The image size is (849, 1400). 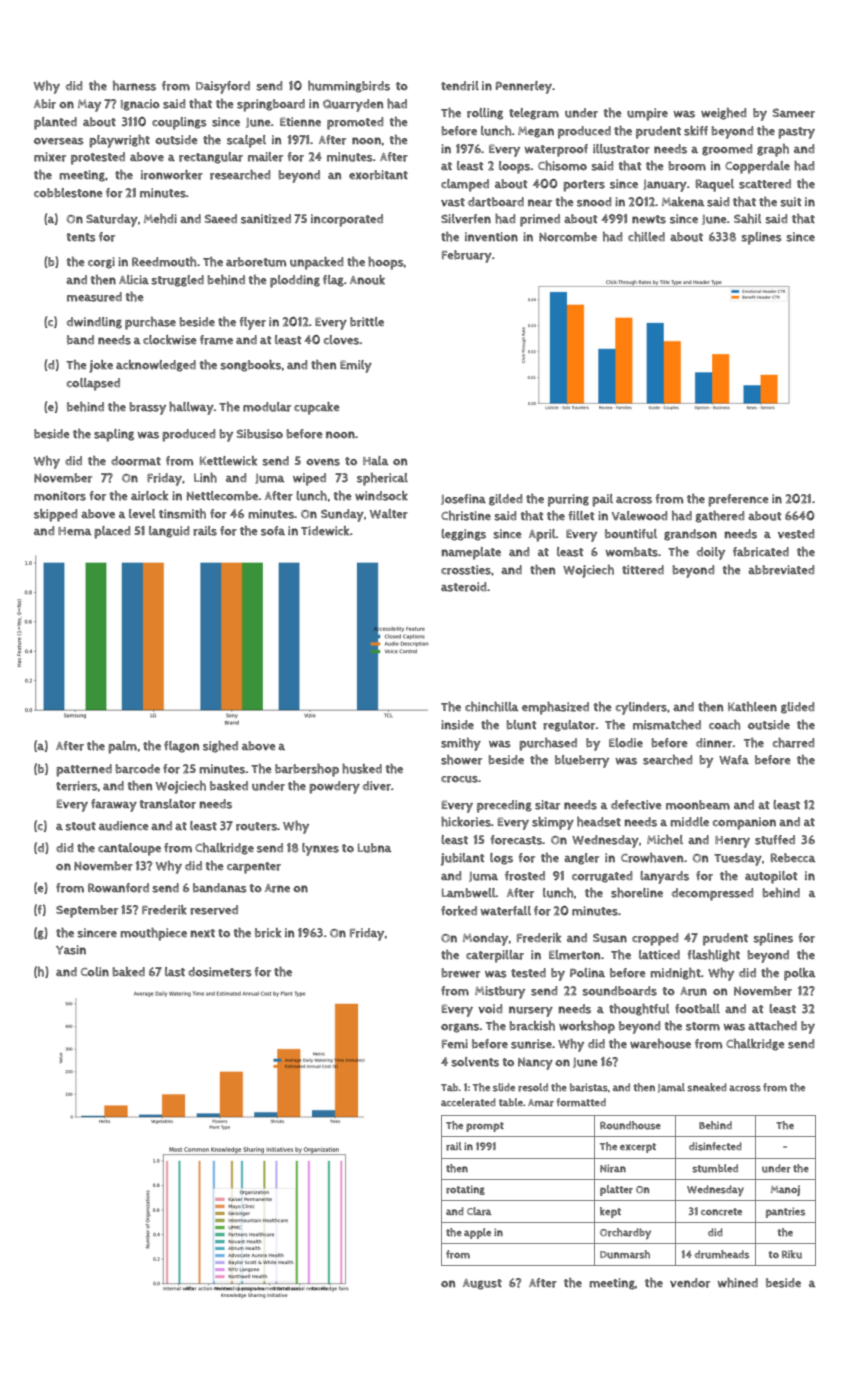 What do you see at coordinates (325, 531) in the screenshot?
I see `Tidewick` at bounding box center [325, 531].
